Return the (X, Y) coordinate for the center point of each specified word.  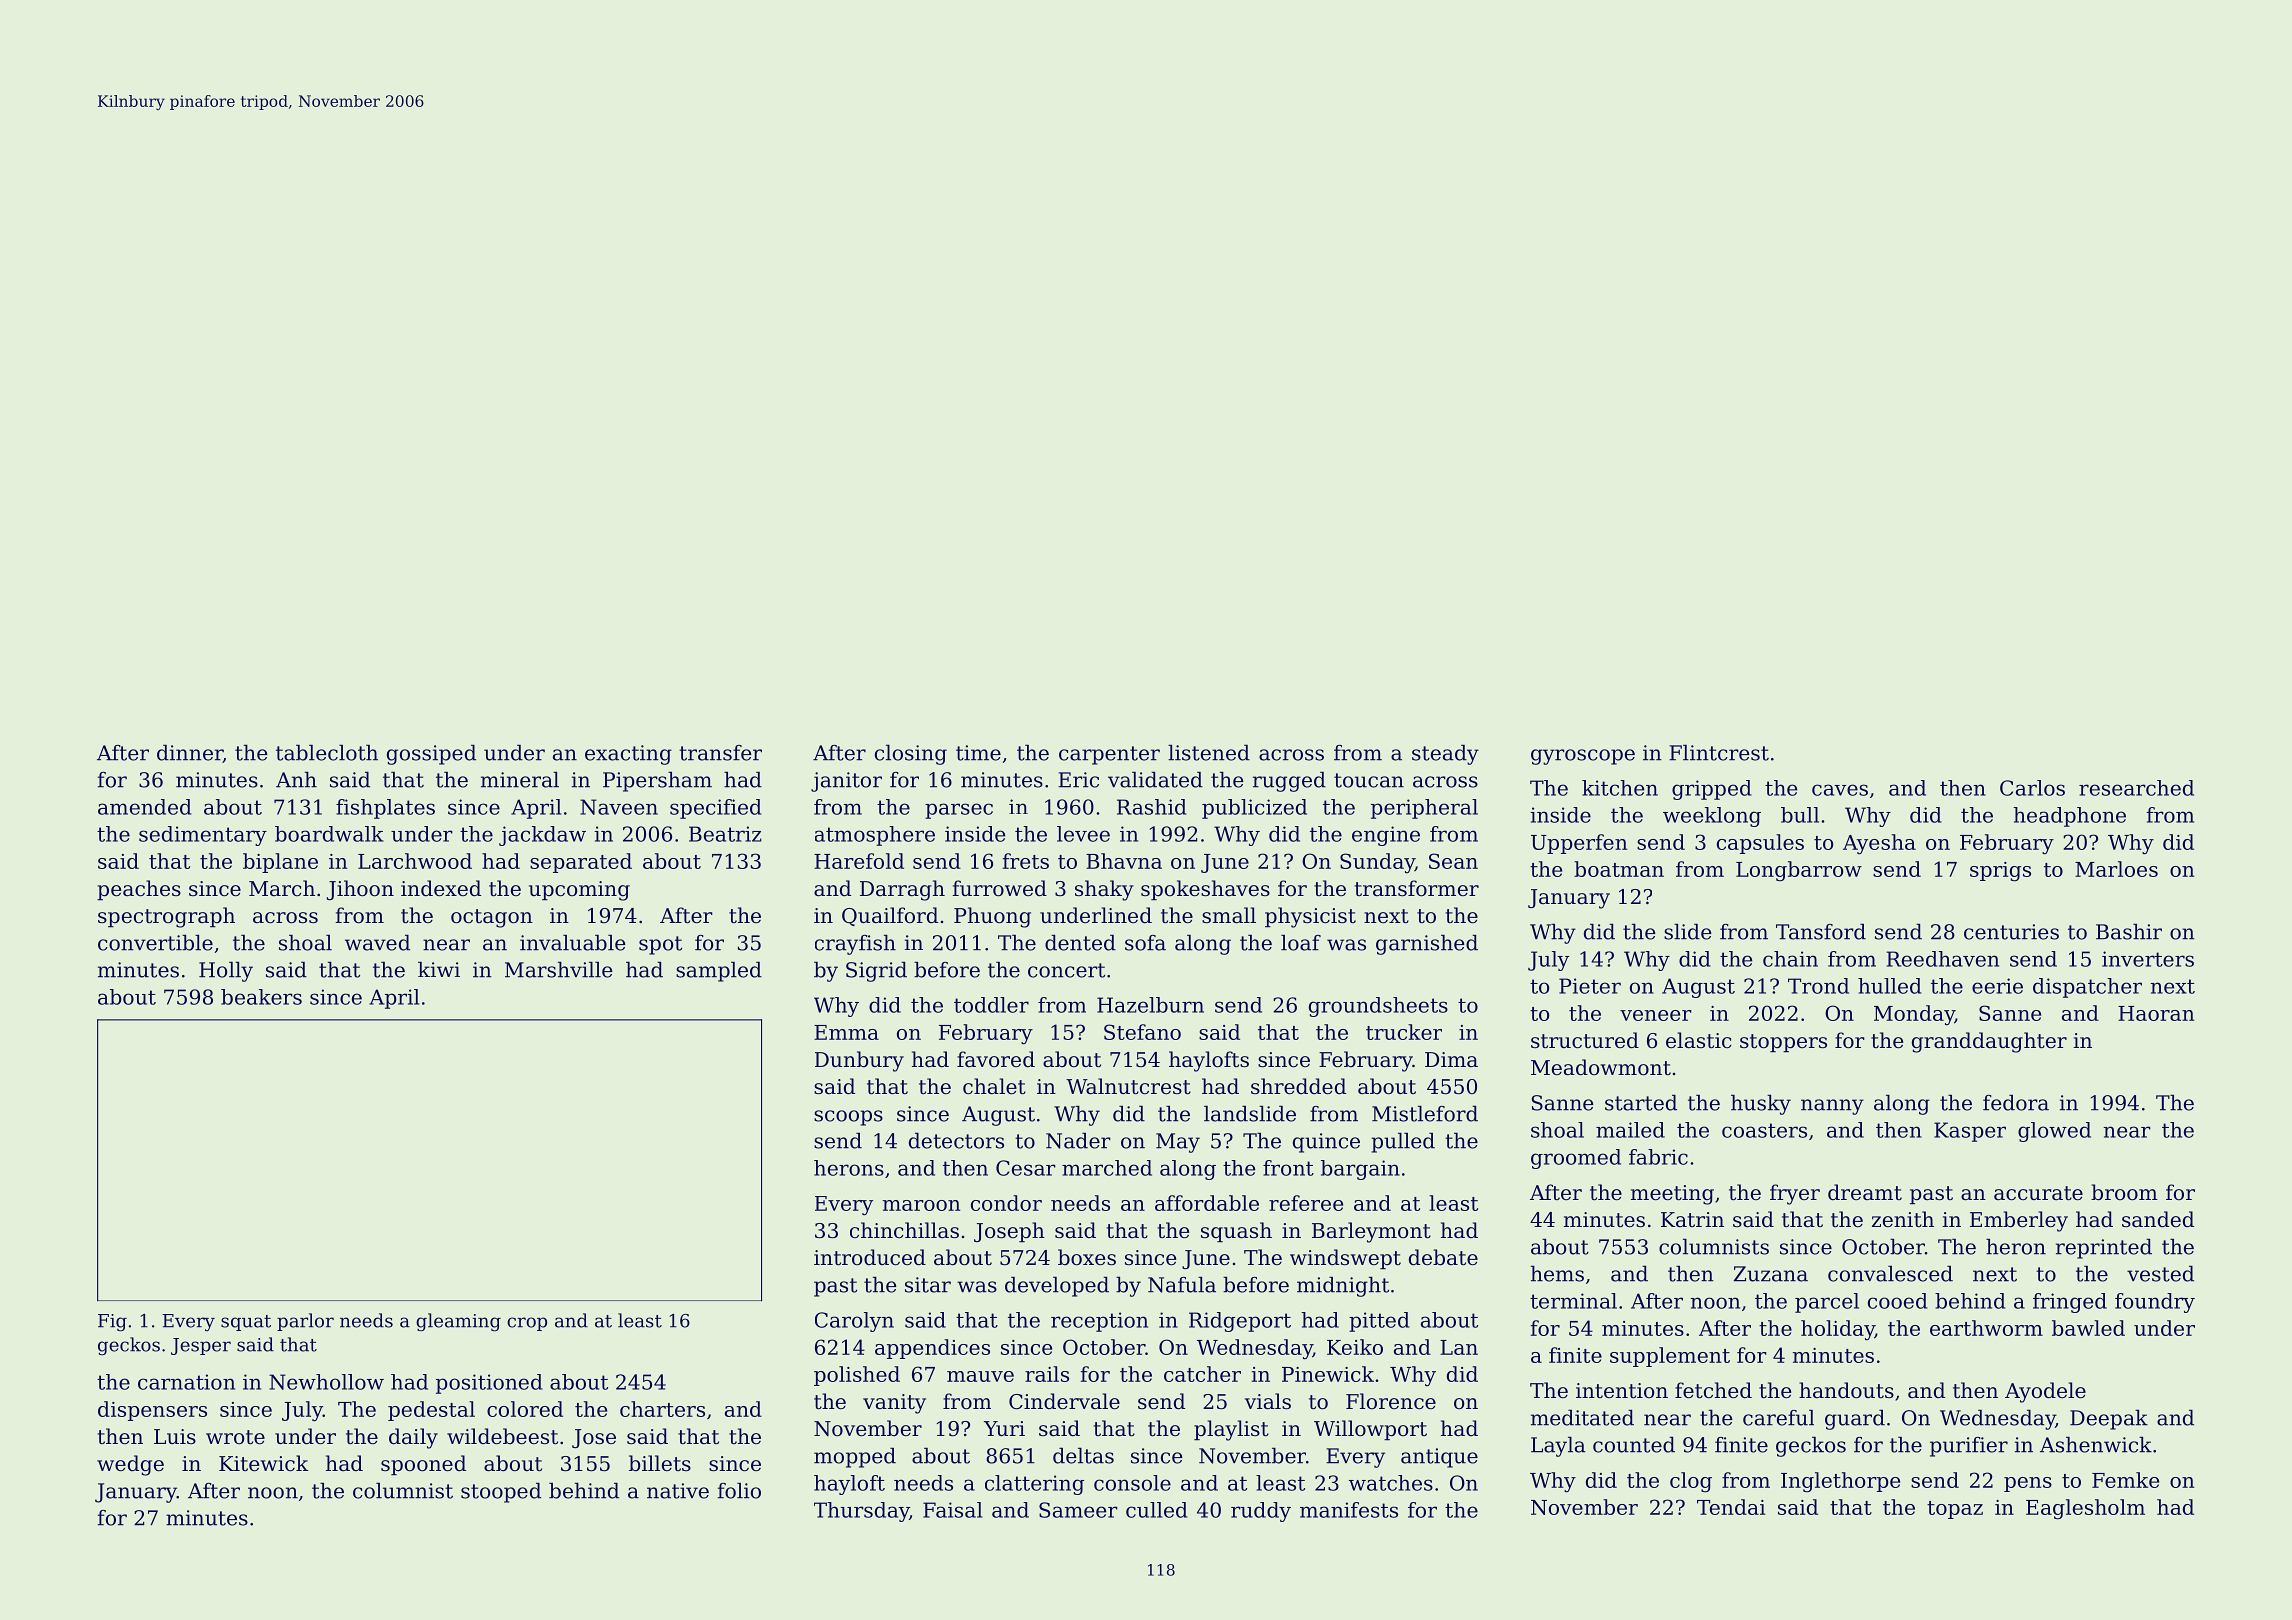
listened (1209, 752)
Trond (1818, 986)
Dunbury (859, 1061)
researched (2136, 788)
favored (996, 1059)
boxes (1087, 1257)
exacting (628, 755)
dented (1080, 942)
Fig (112, 1323)
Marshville (559, 969)
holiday (1838, 1330)
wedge (130, 1465)
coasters (1764, 1130)
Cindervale (1064, 1401)
